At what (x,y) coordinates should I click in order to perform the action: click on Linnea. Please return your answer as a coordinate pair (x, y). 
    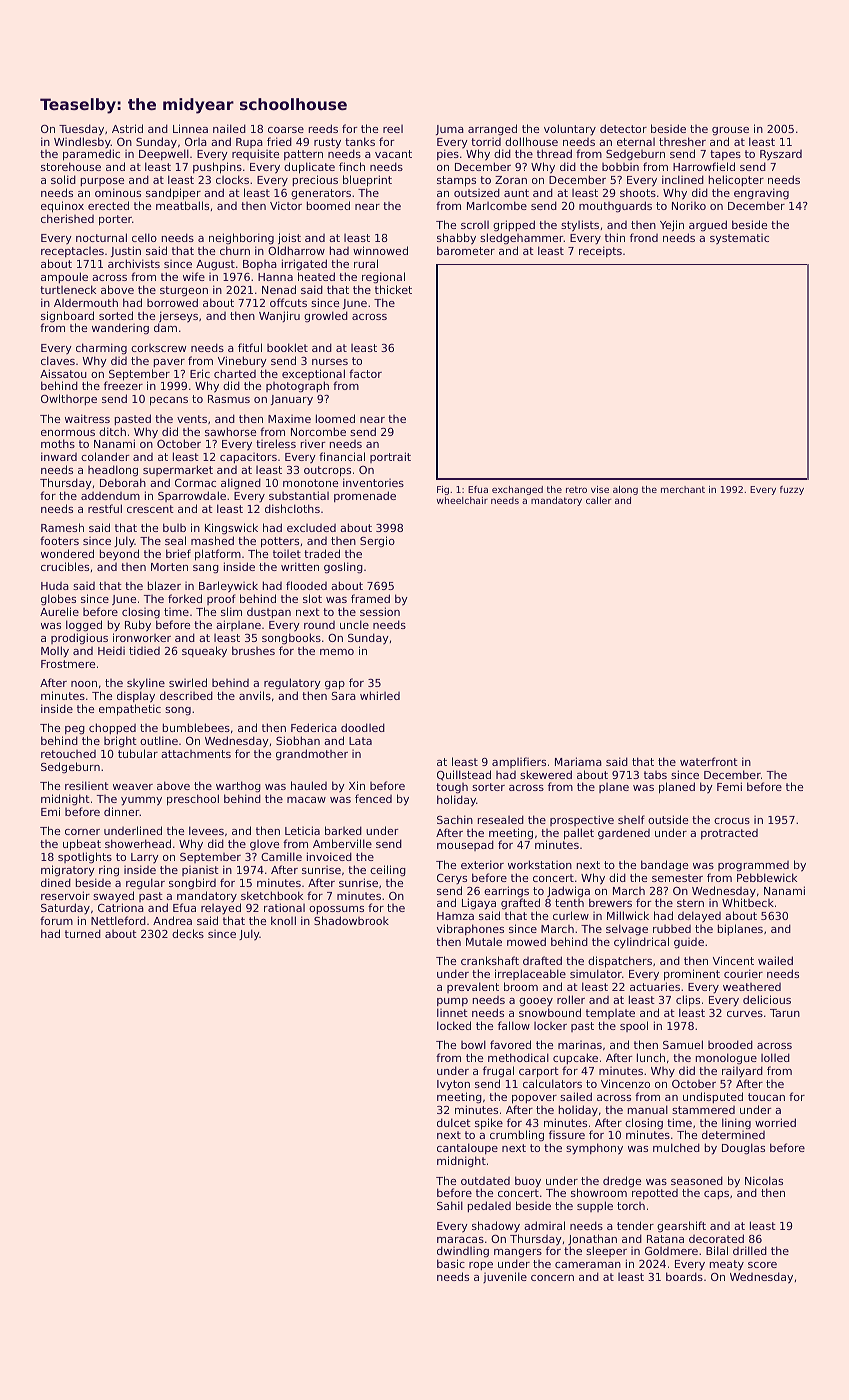
    Looking at the image, I should click on (190, 128).
